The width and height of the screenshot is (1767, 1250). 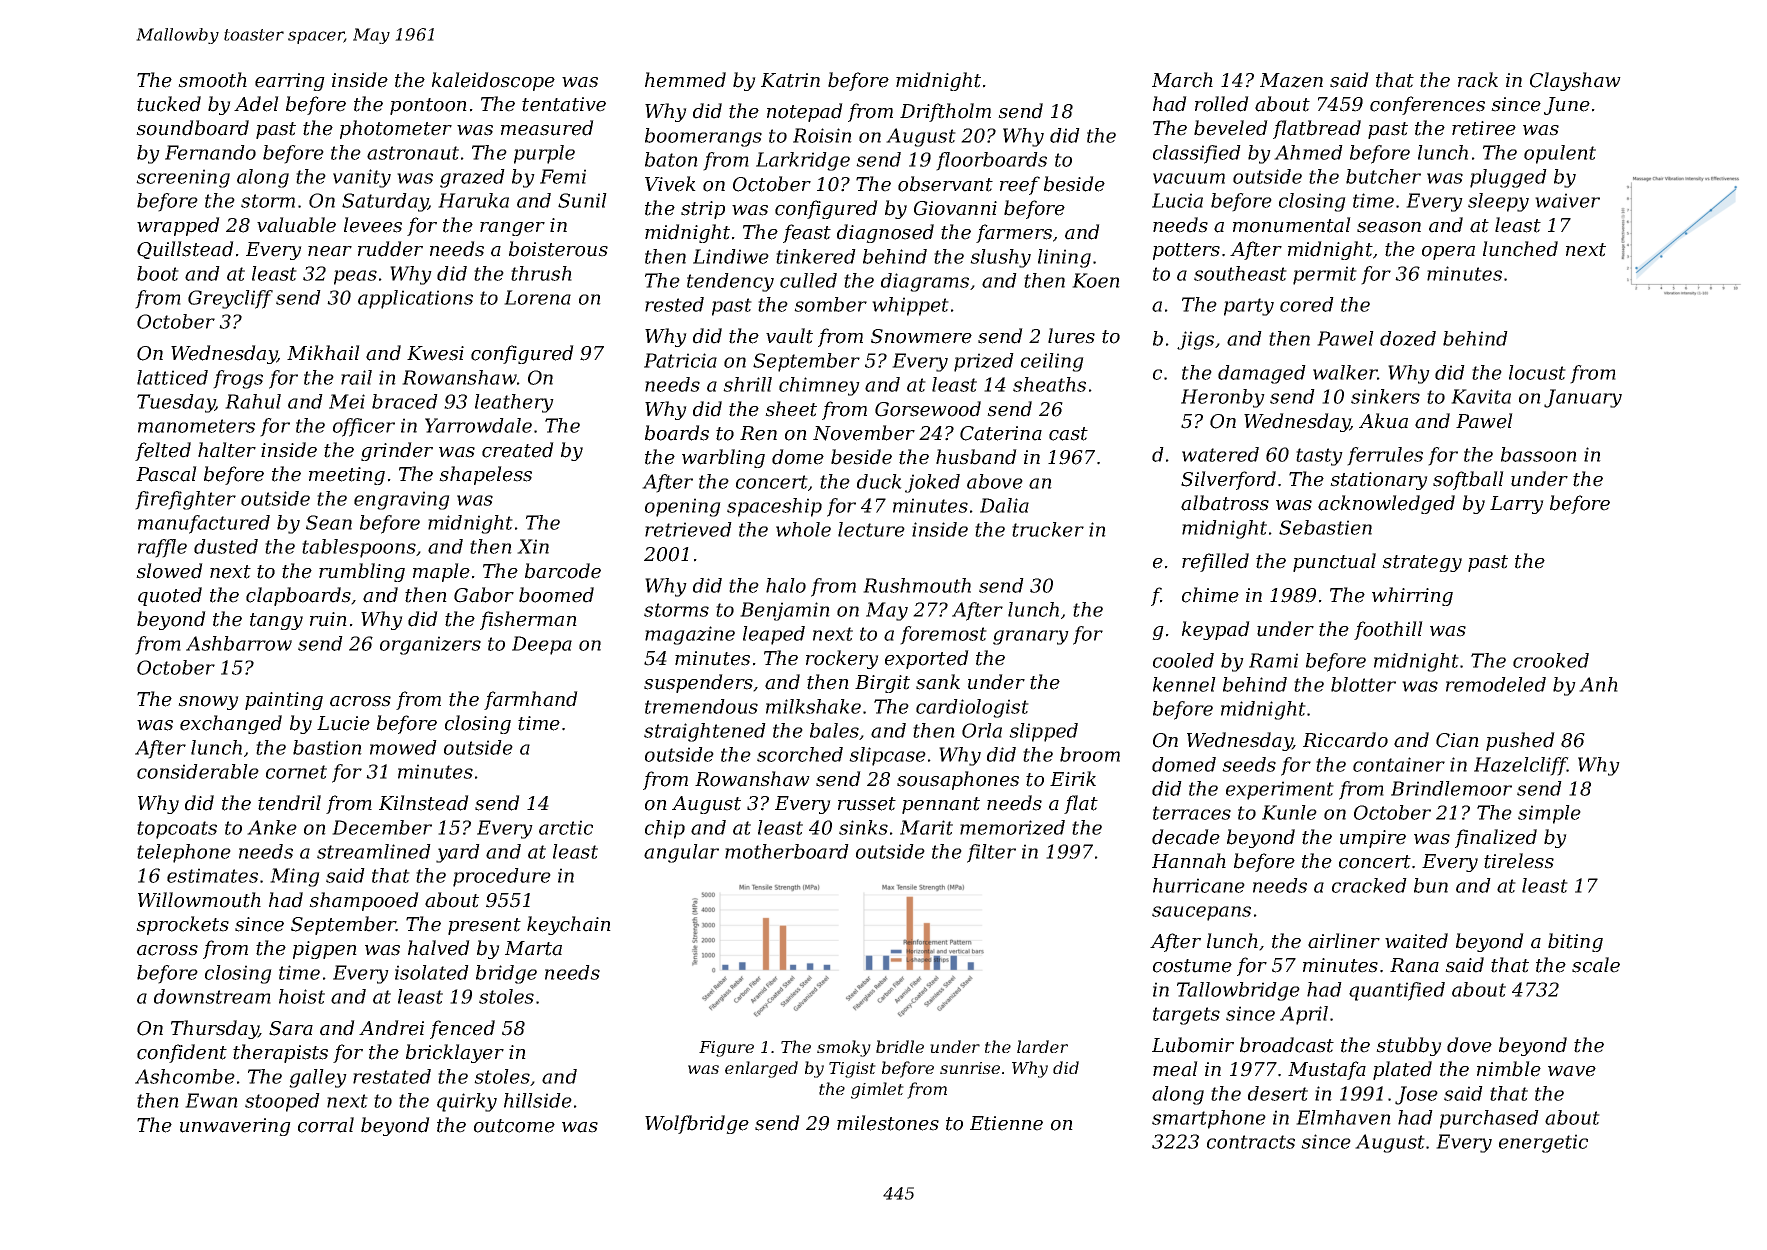 I want to click on Anke, so click(x=272, y=827).
